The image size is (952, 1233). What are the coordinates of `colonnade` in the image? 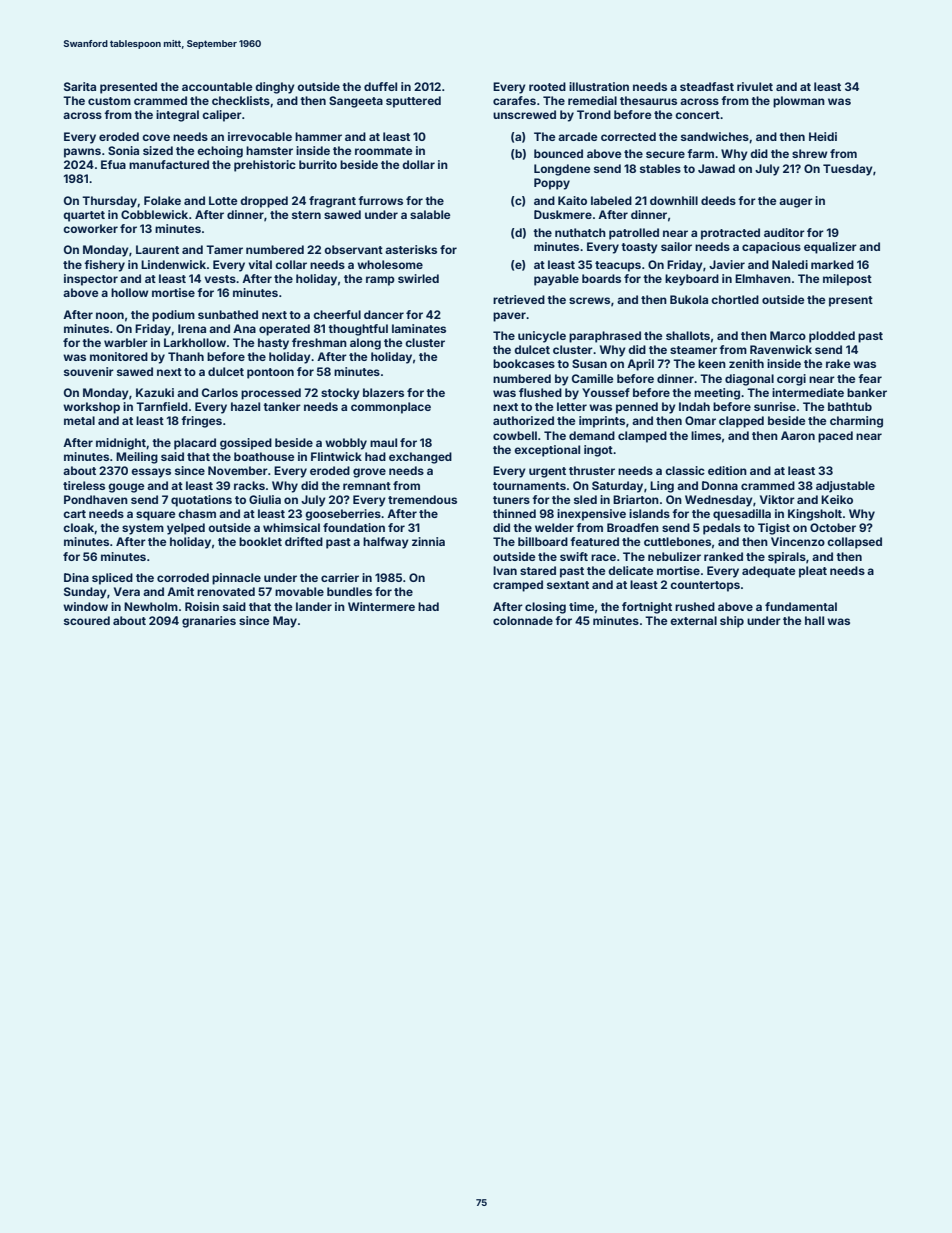 It's located at (523, 620).
